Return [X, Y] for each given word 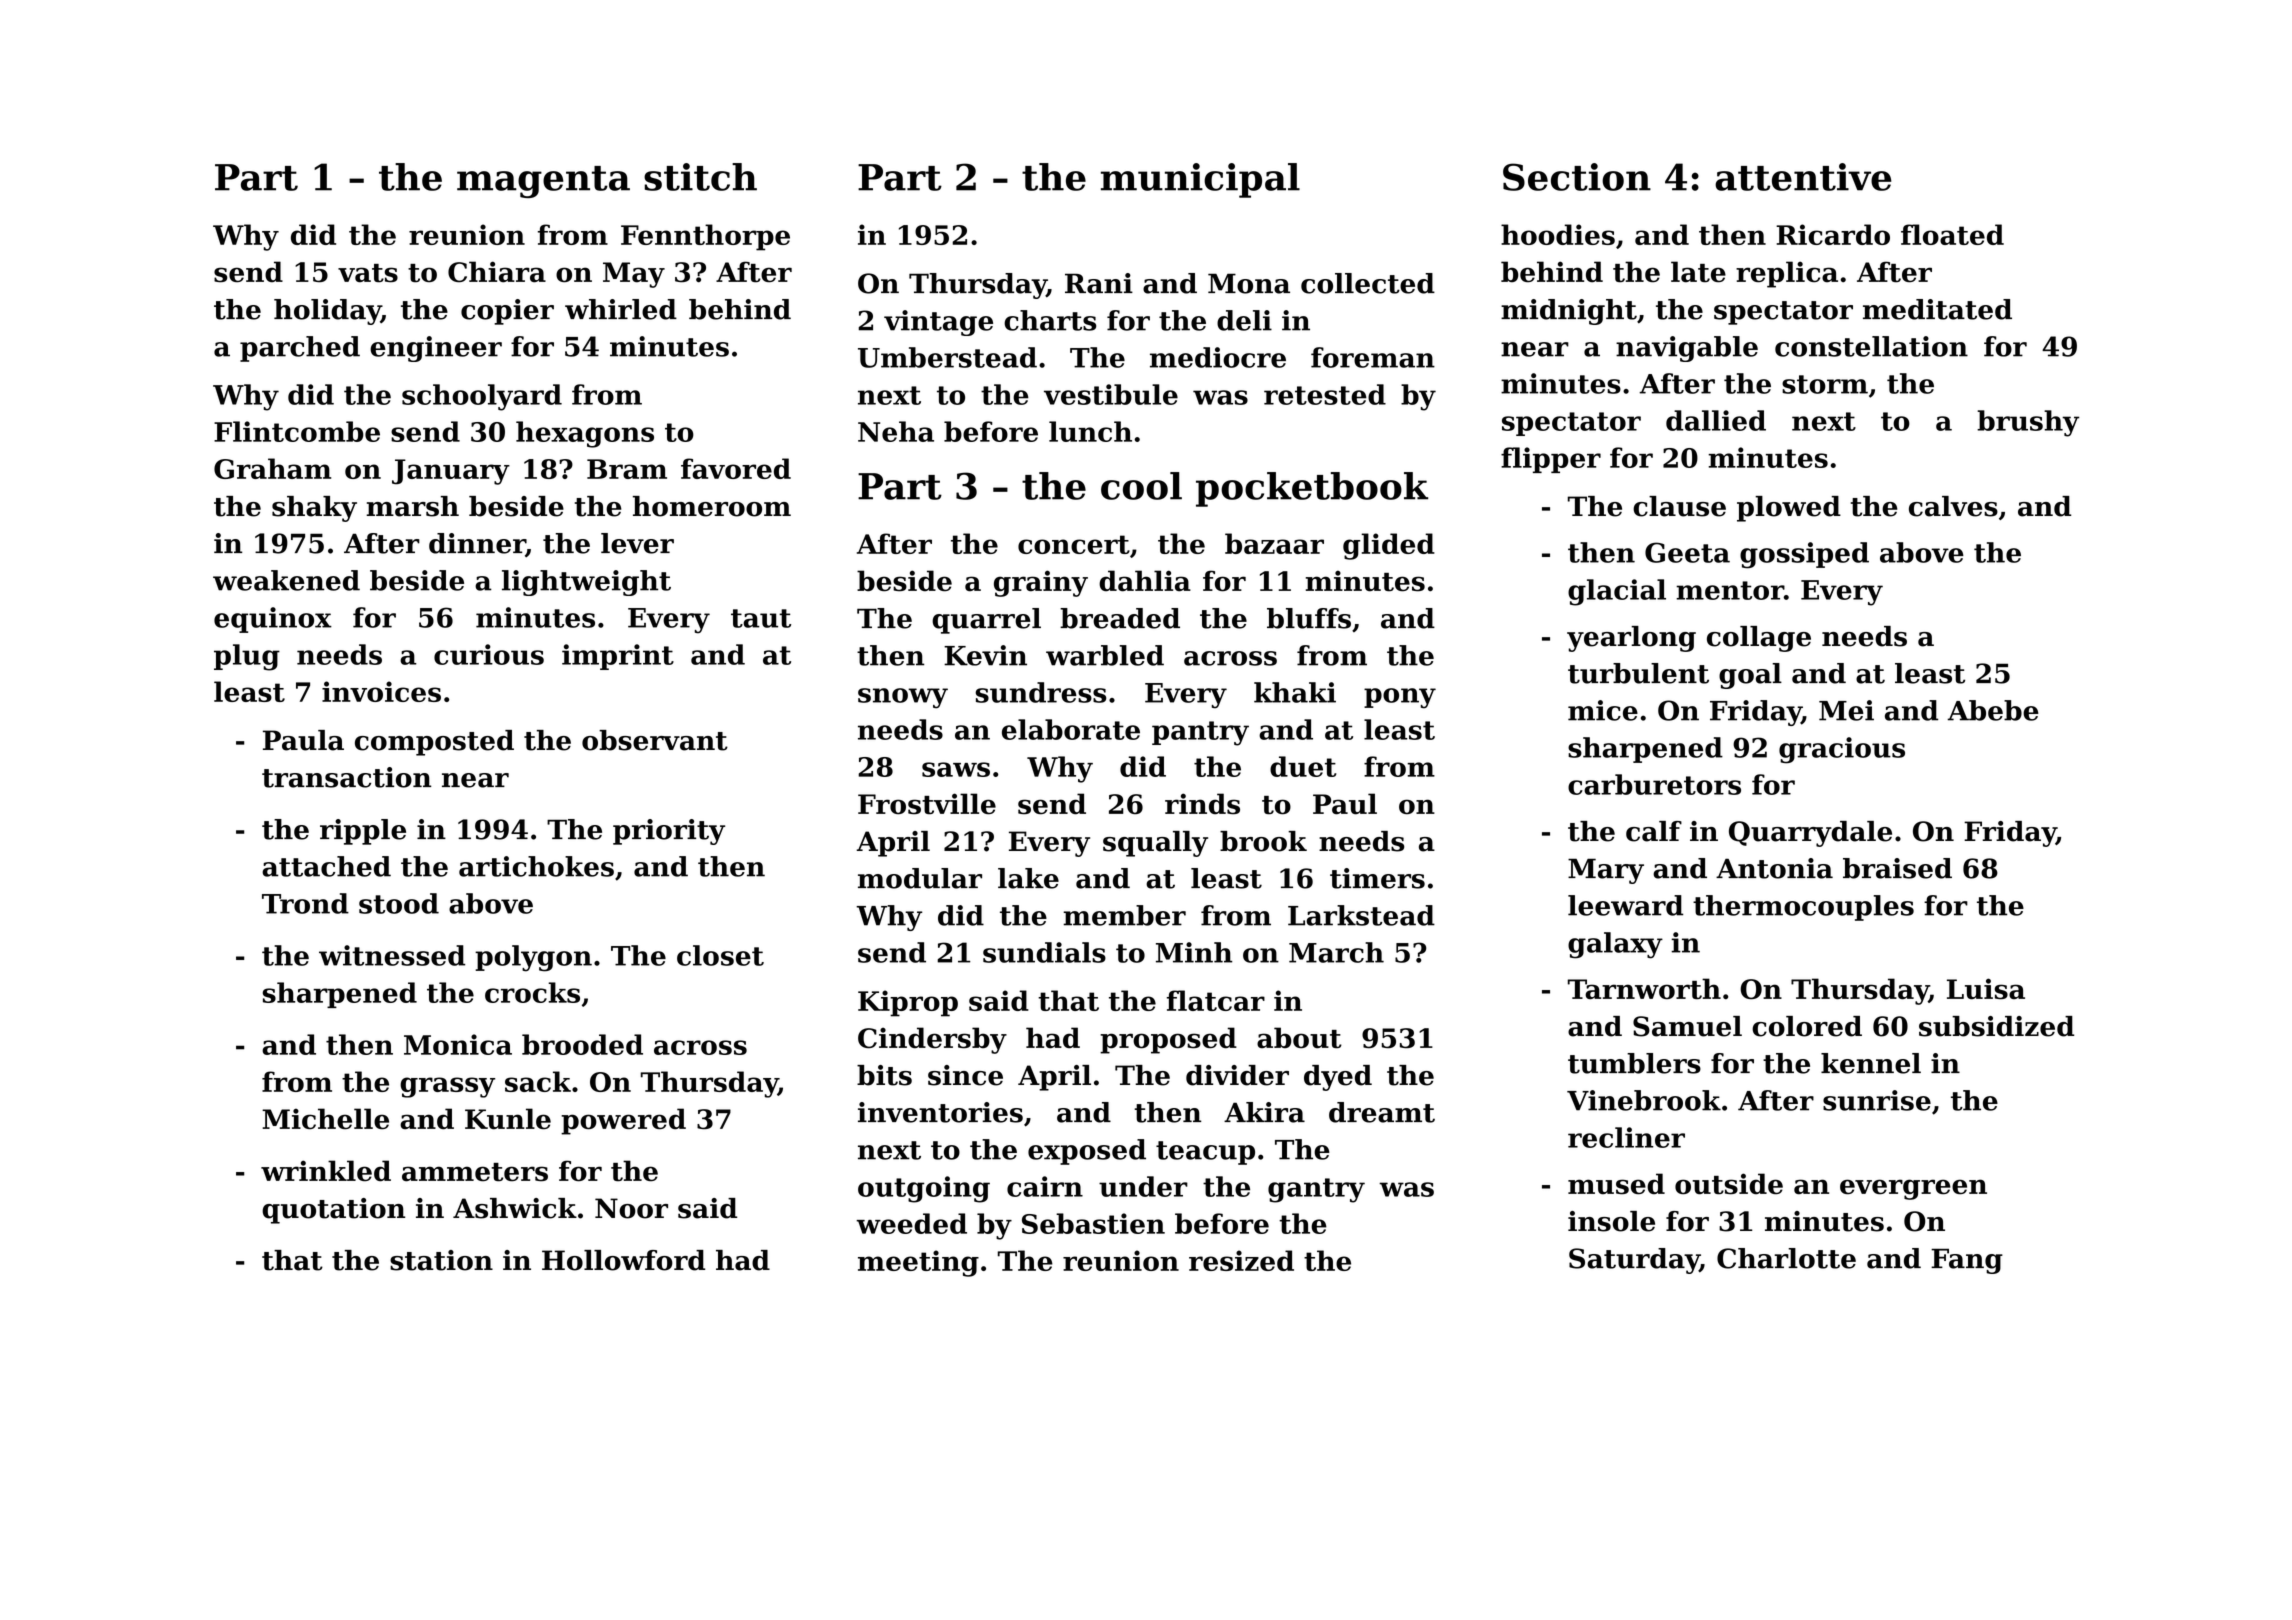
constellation [1871, 346]
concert [1074, 544]
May [634, 275]
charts [1050, 320]
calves [1953, 506]
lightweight [586, 583]
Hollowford [623, 1260]
